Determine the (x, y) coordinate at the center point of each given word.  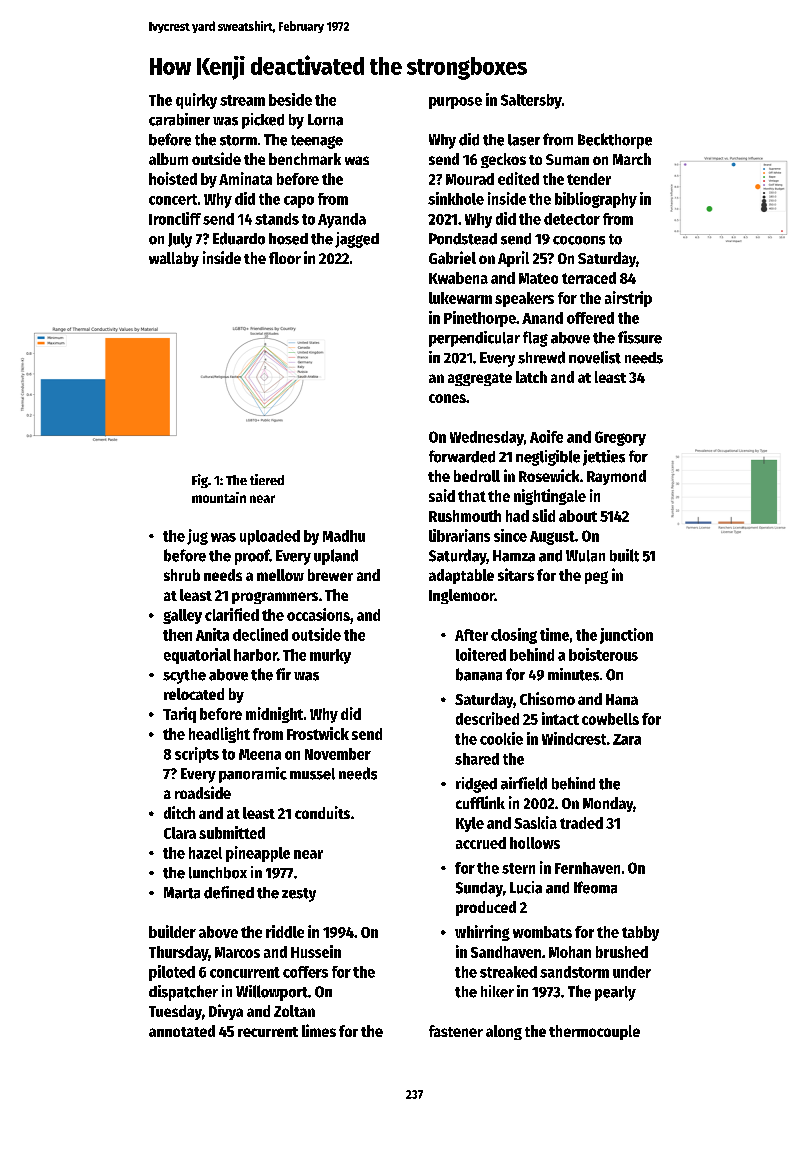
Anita (212, 634)
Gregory (620, 438)
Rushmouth (465, 516)
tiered (267, 479)
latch (531, 377)
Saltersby (531, 101)
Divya (226, 1012)
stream (242, 100)
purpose (455, 103)
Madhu (344, 536)
